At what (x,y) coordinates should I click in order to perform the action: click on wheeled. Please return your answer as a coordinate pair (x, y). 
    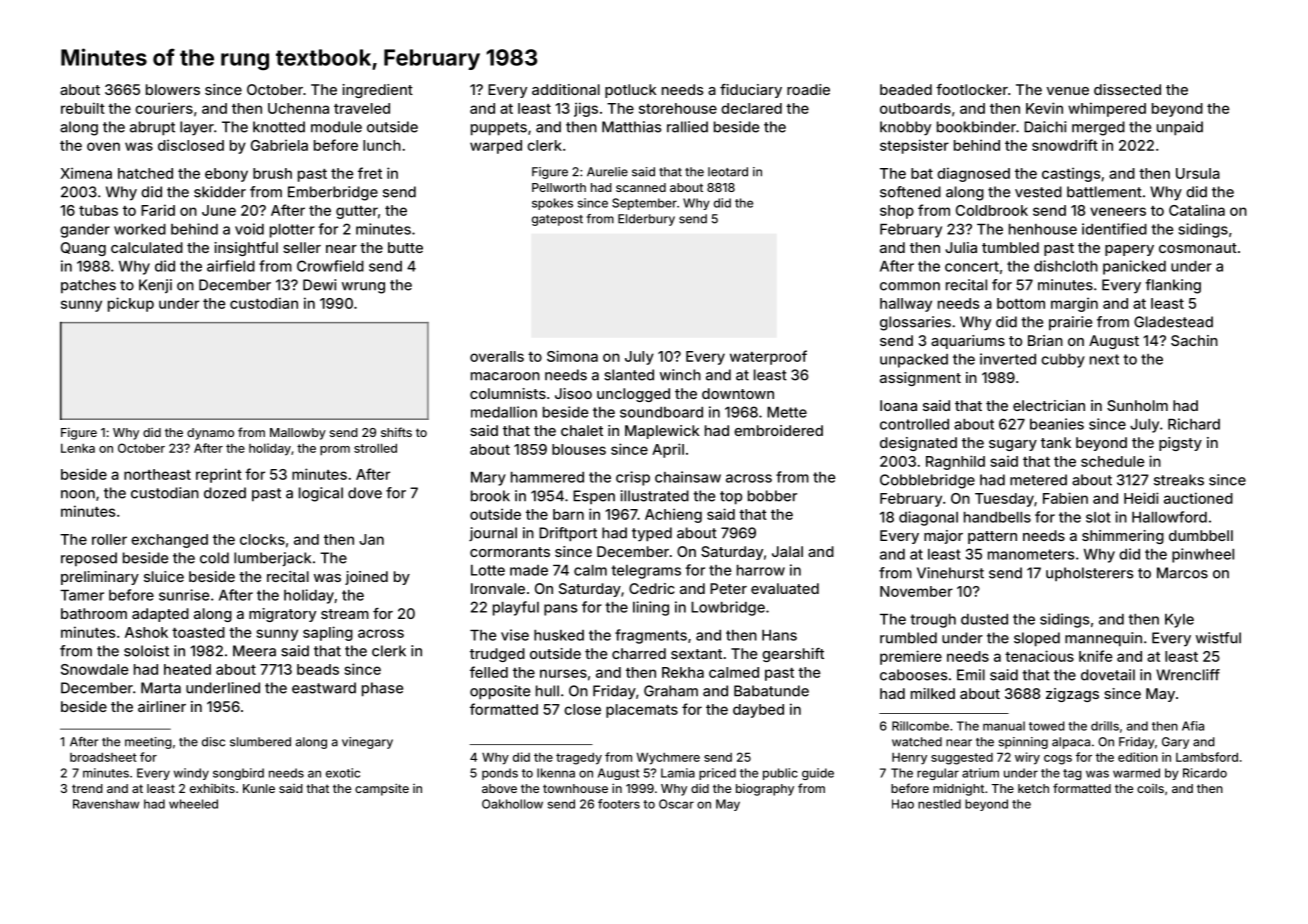
    Looking at the image, I should click on (193, 804).
